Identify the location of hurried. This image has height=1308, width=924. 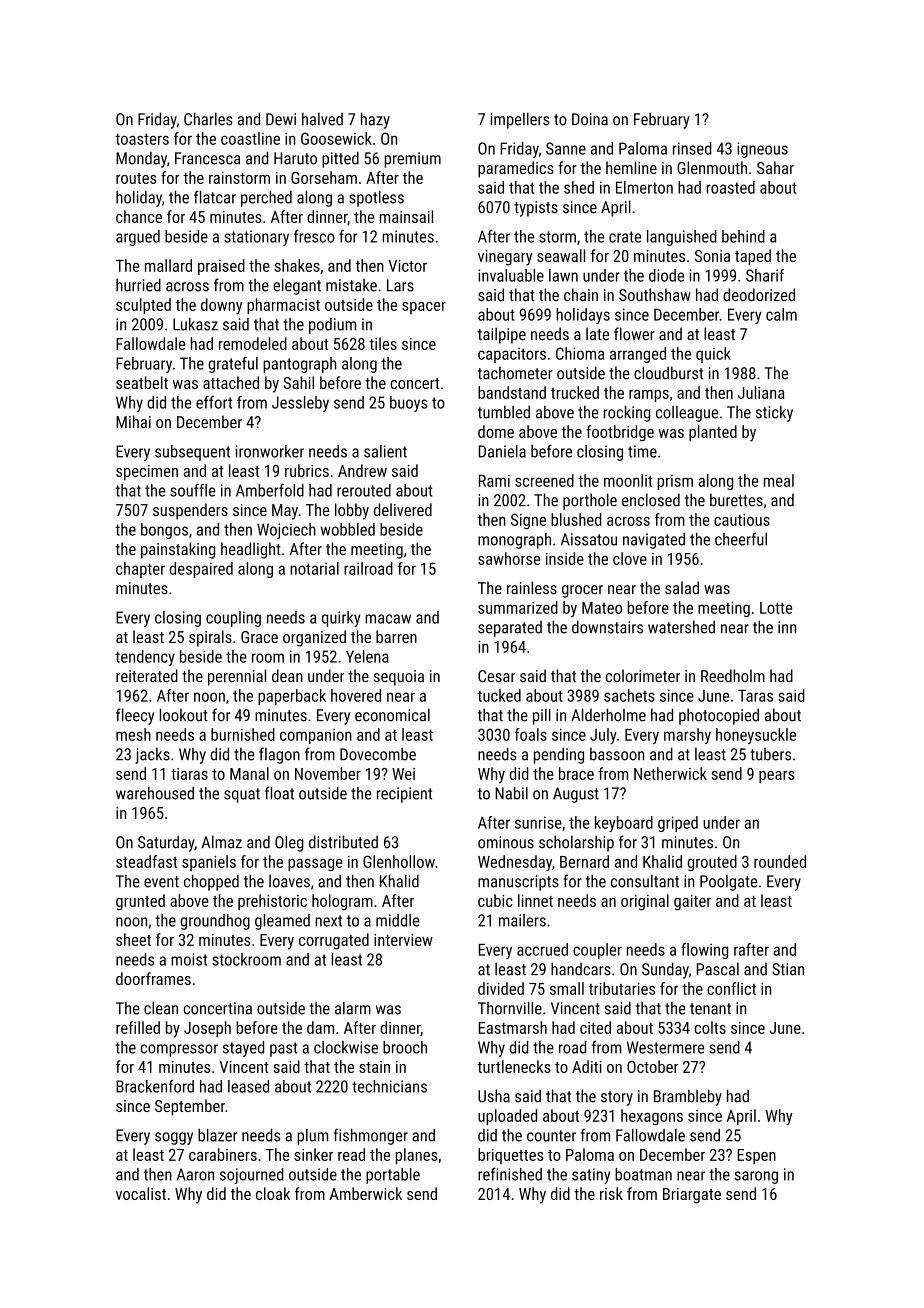
(138, 285).
